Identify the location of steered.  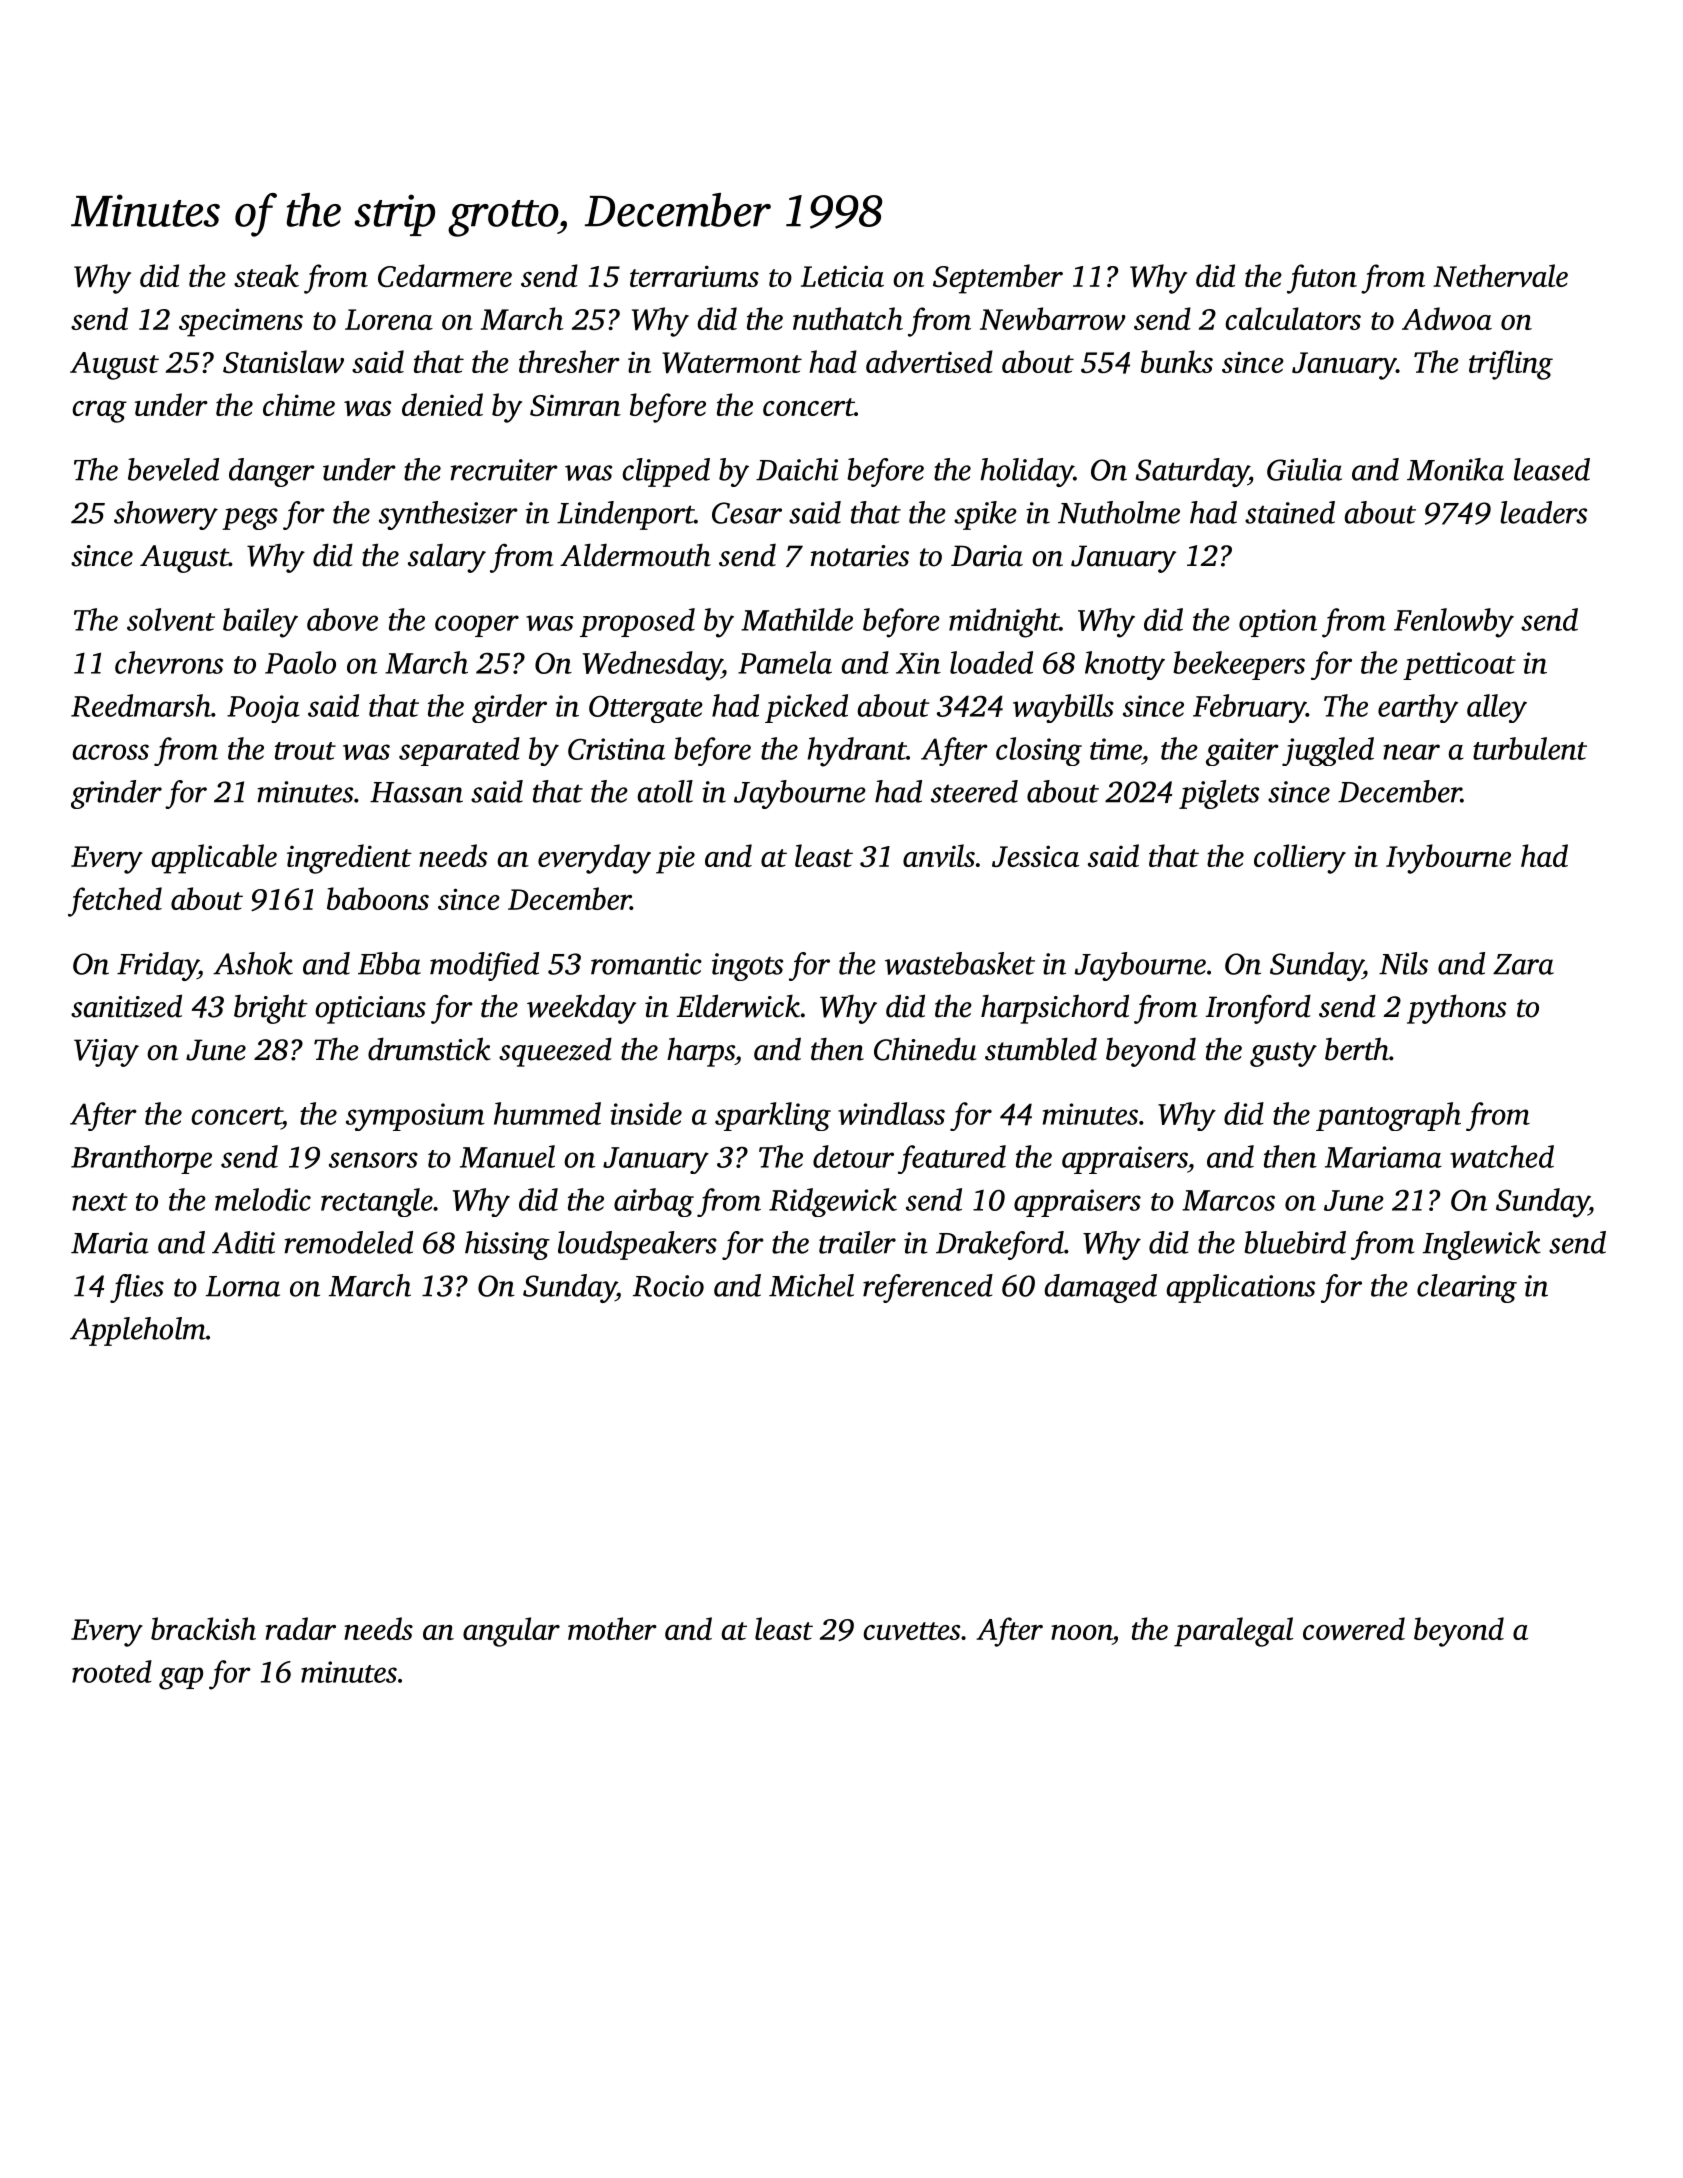
(974, 791).
